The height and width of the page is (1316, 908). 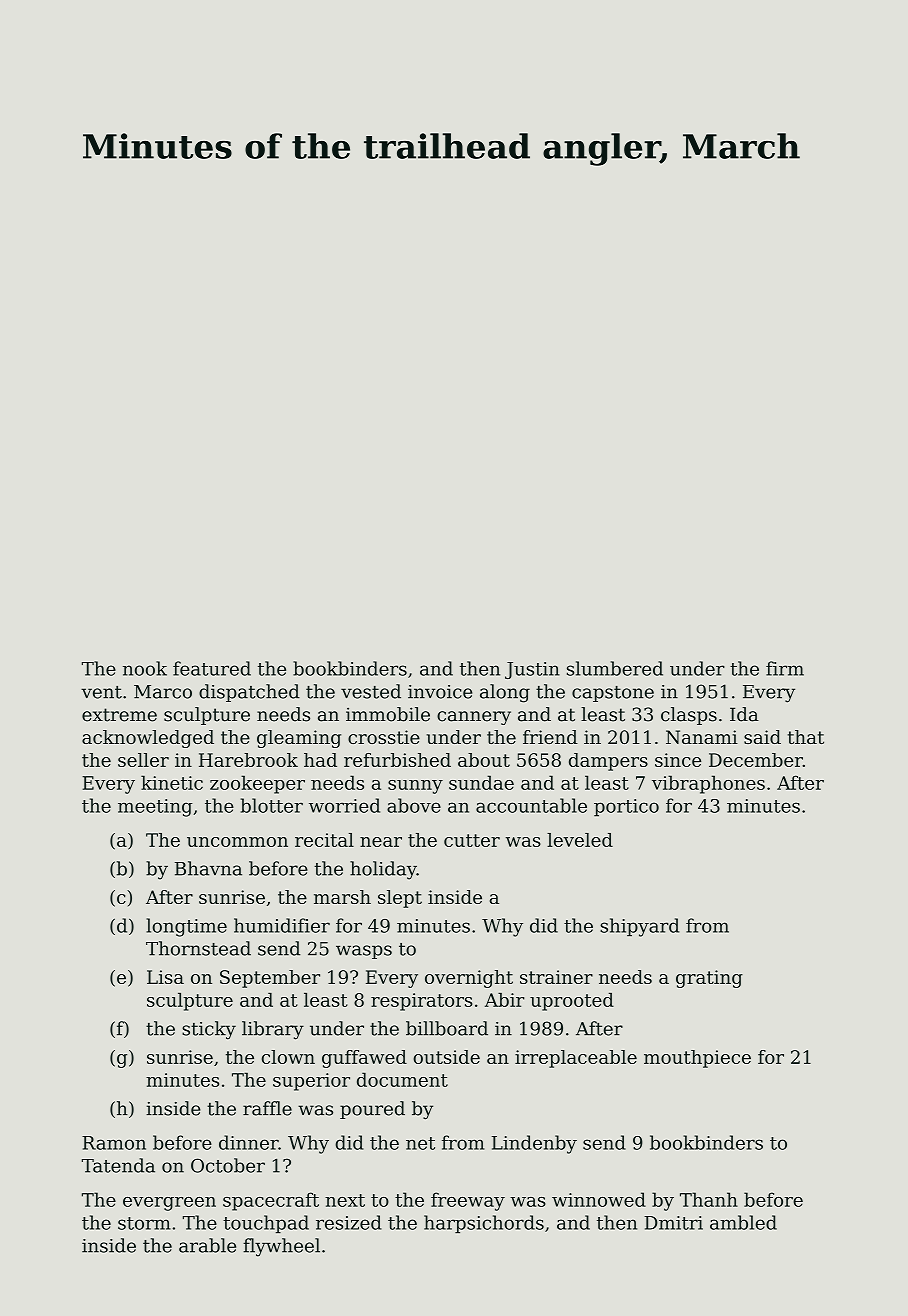 I want to click on September, so click(x=270, y=979).
